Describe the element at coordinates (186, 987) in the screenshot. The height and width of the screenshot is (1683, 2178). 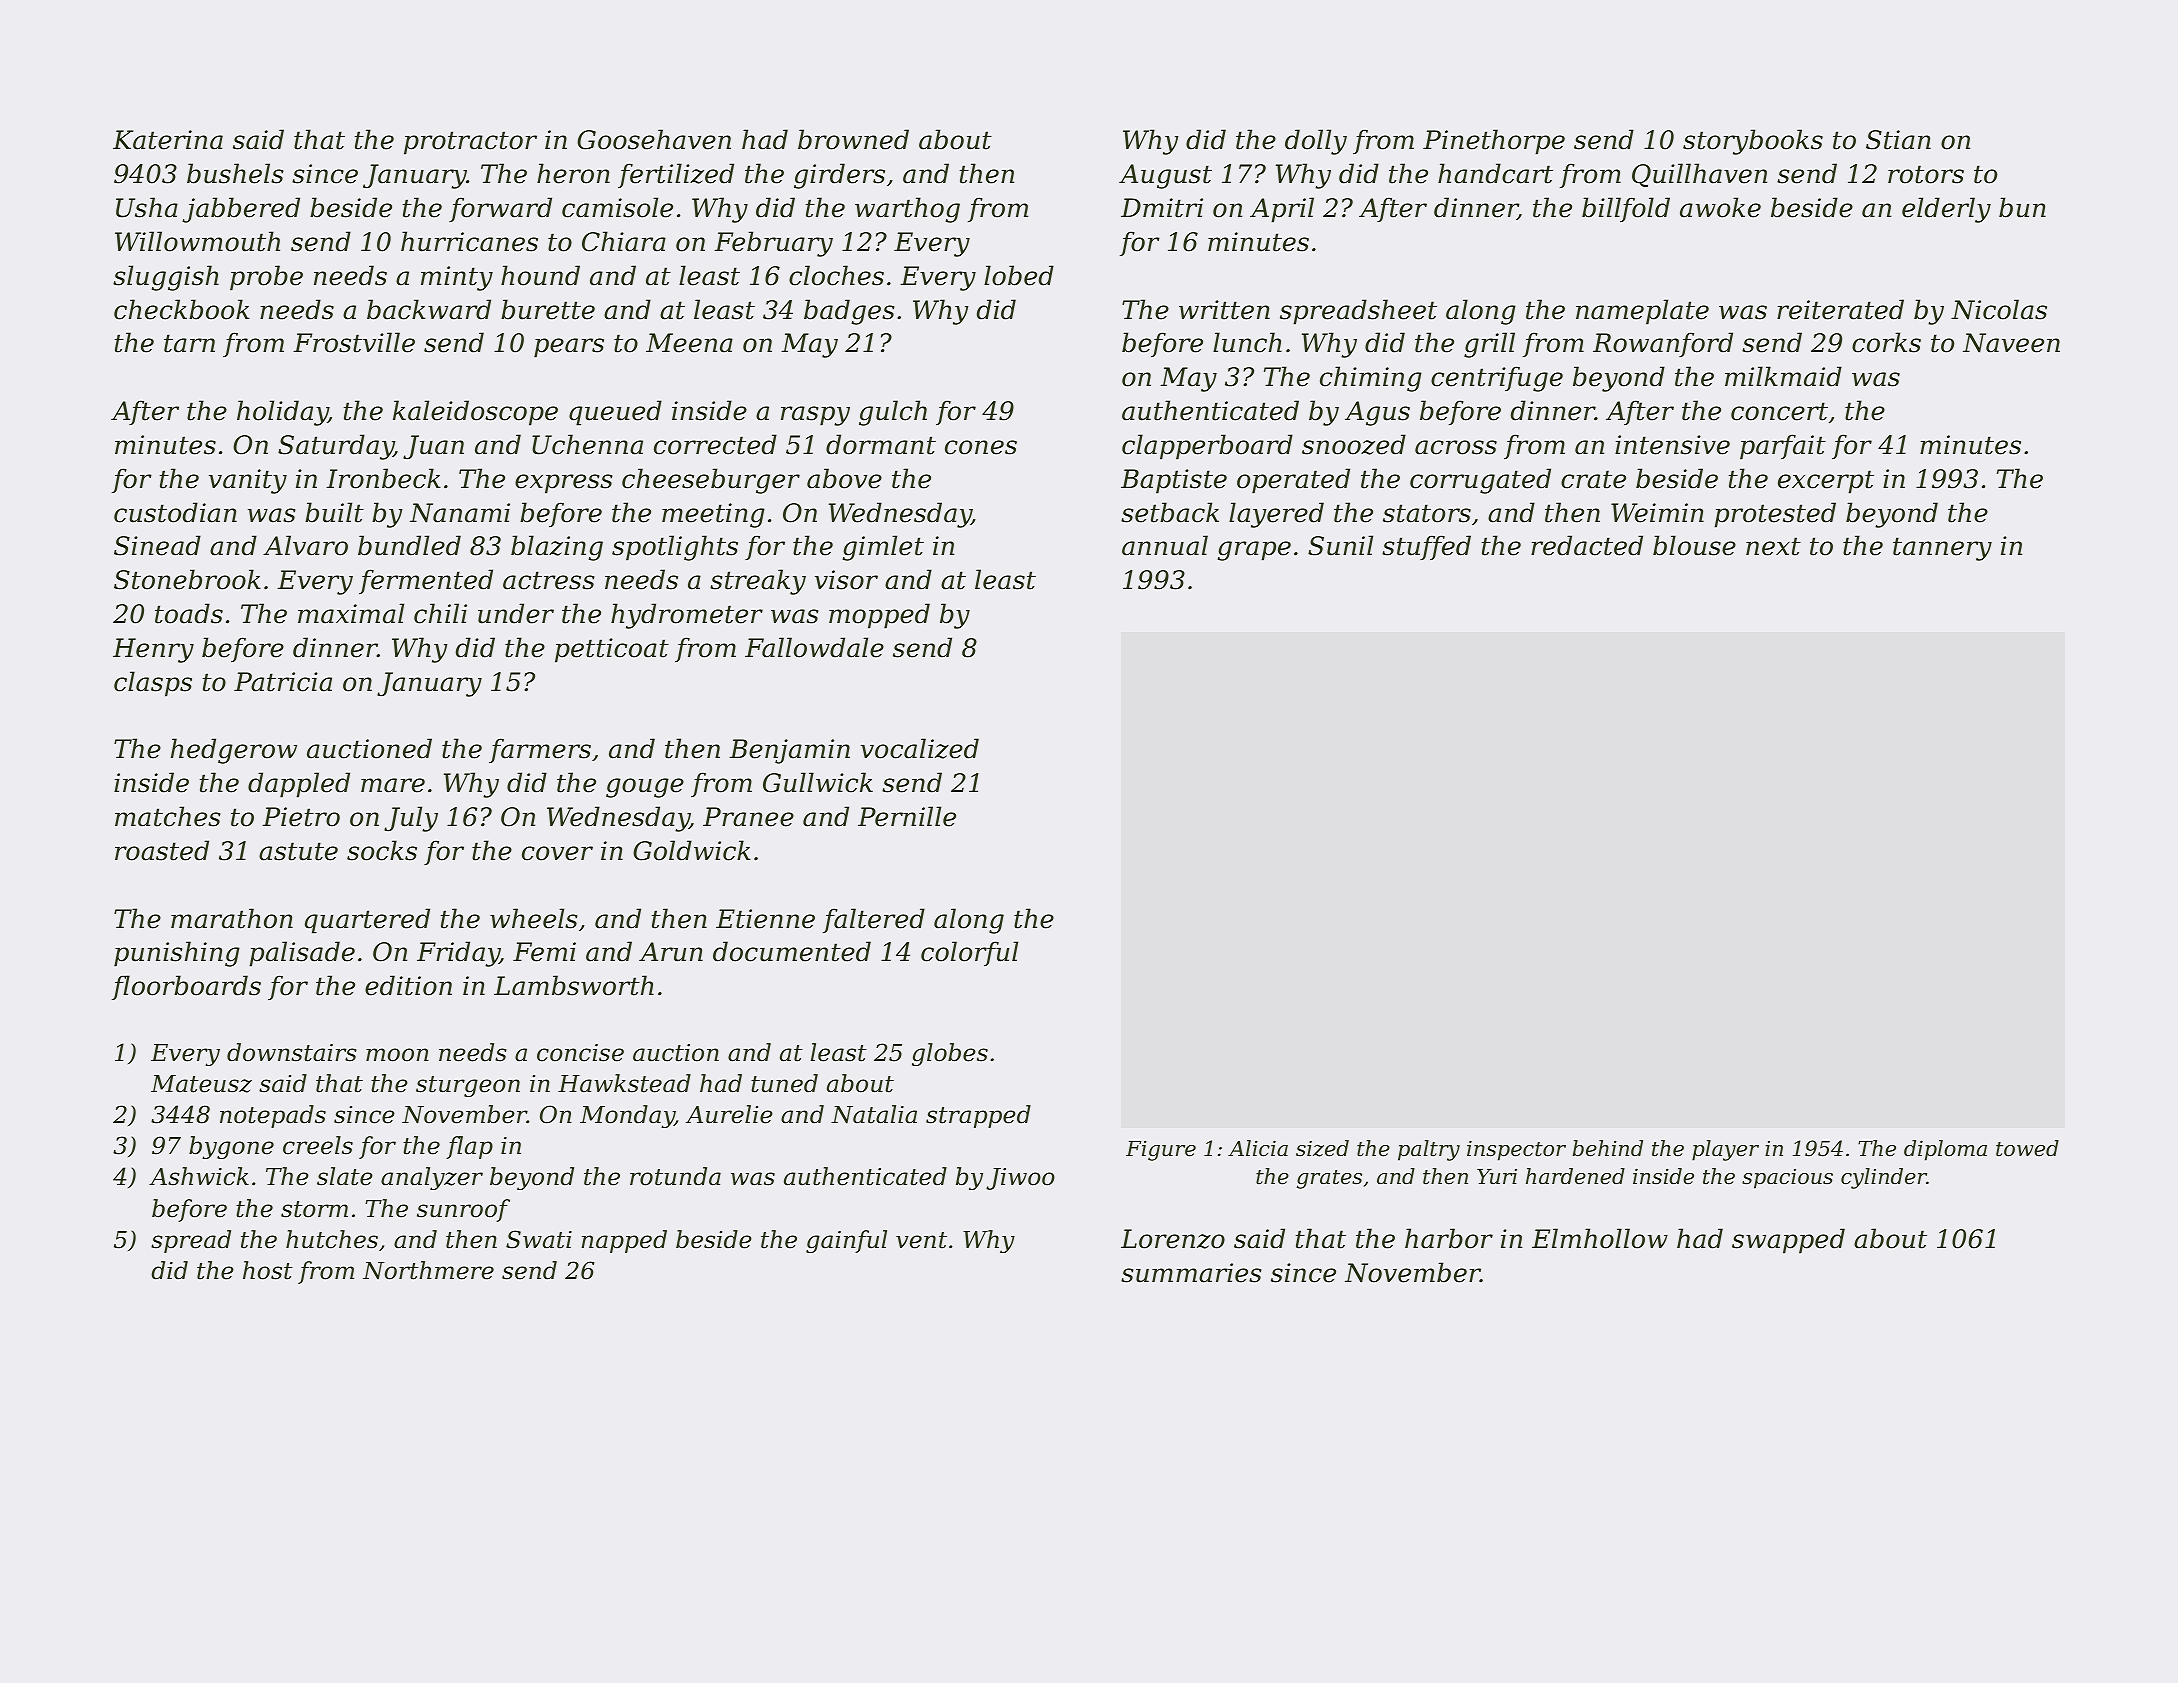
I see `floorboards` at that location.
